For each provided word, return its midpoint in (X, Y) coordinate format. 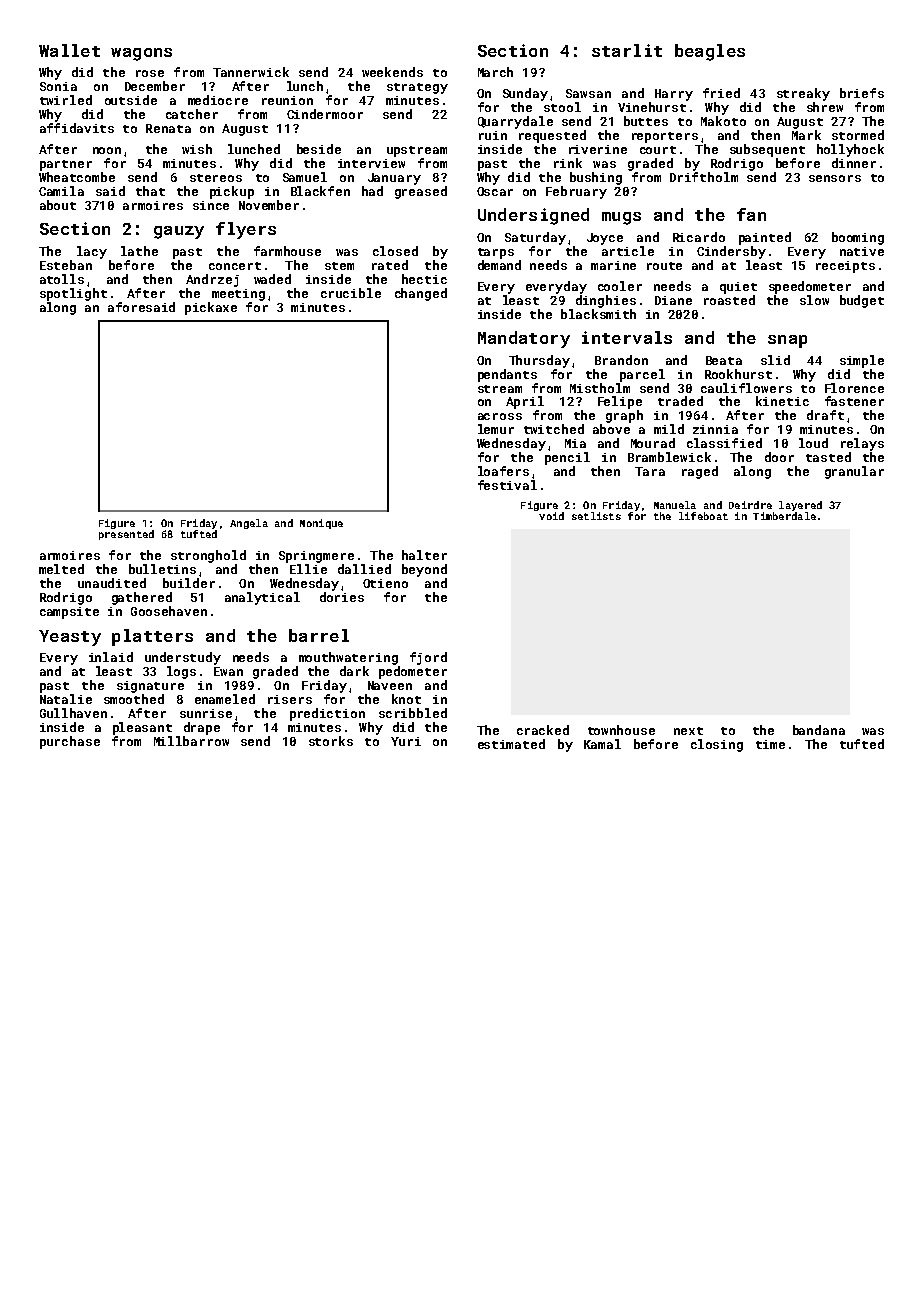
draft (825, 415)
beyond (424, 570)
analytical (262, 598)
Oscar (495, 191)
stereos (216, 178)
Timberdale (784, 516)
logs (181, 672)
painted (765, 238)
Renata (168, 128)
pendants (507, 375)
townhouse (621, 730)
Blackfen (320, 191)
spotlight (73, 294)
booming (858, 238)
